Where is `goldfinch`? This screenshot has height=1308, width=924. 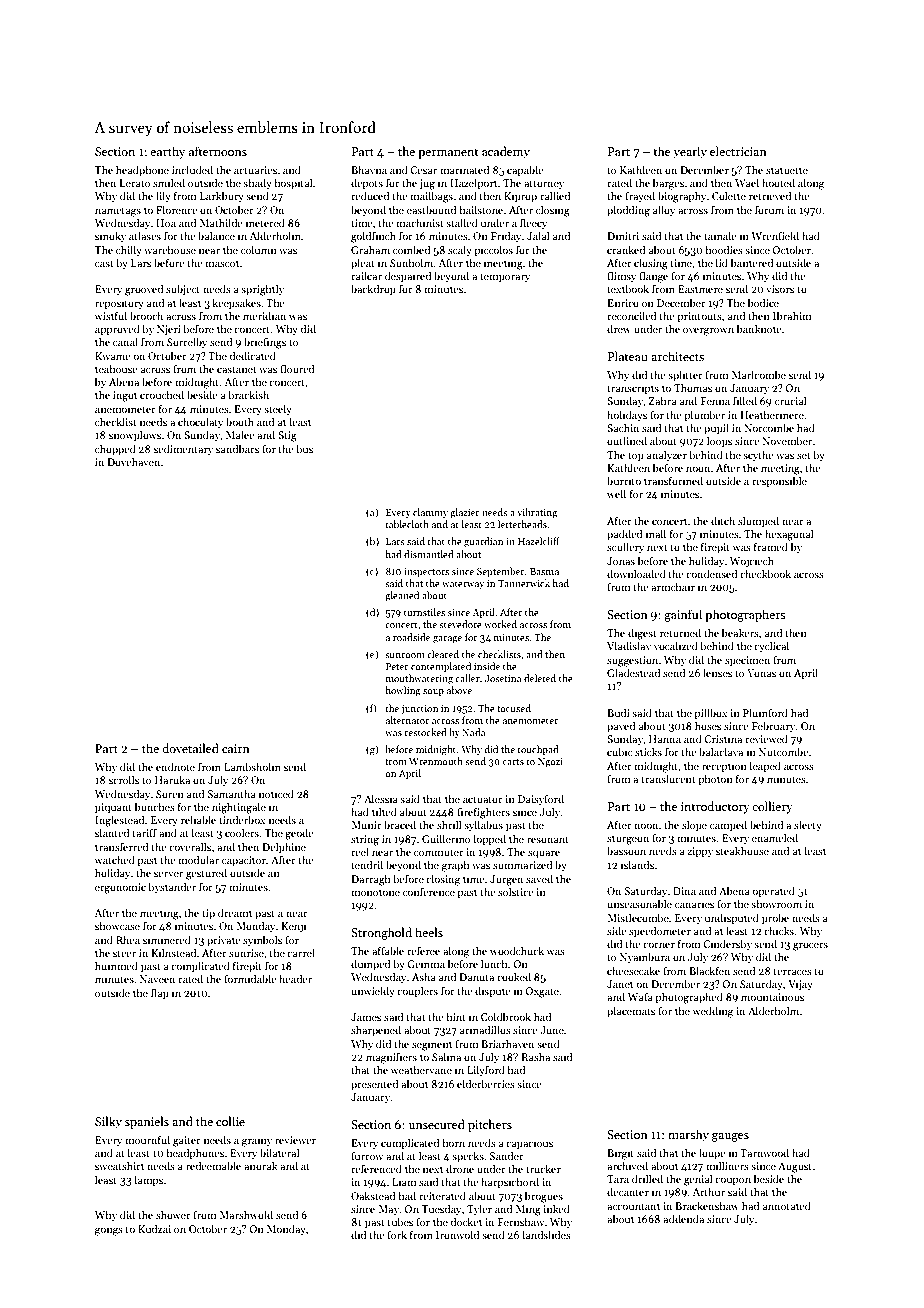 goldfinch is located at coordinates (373, 237).
